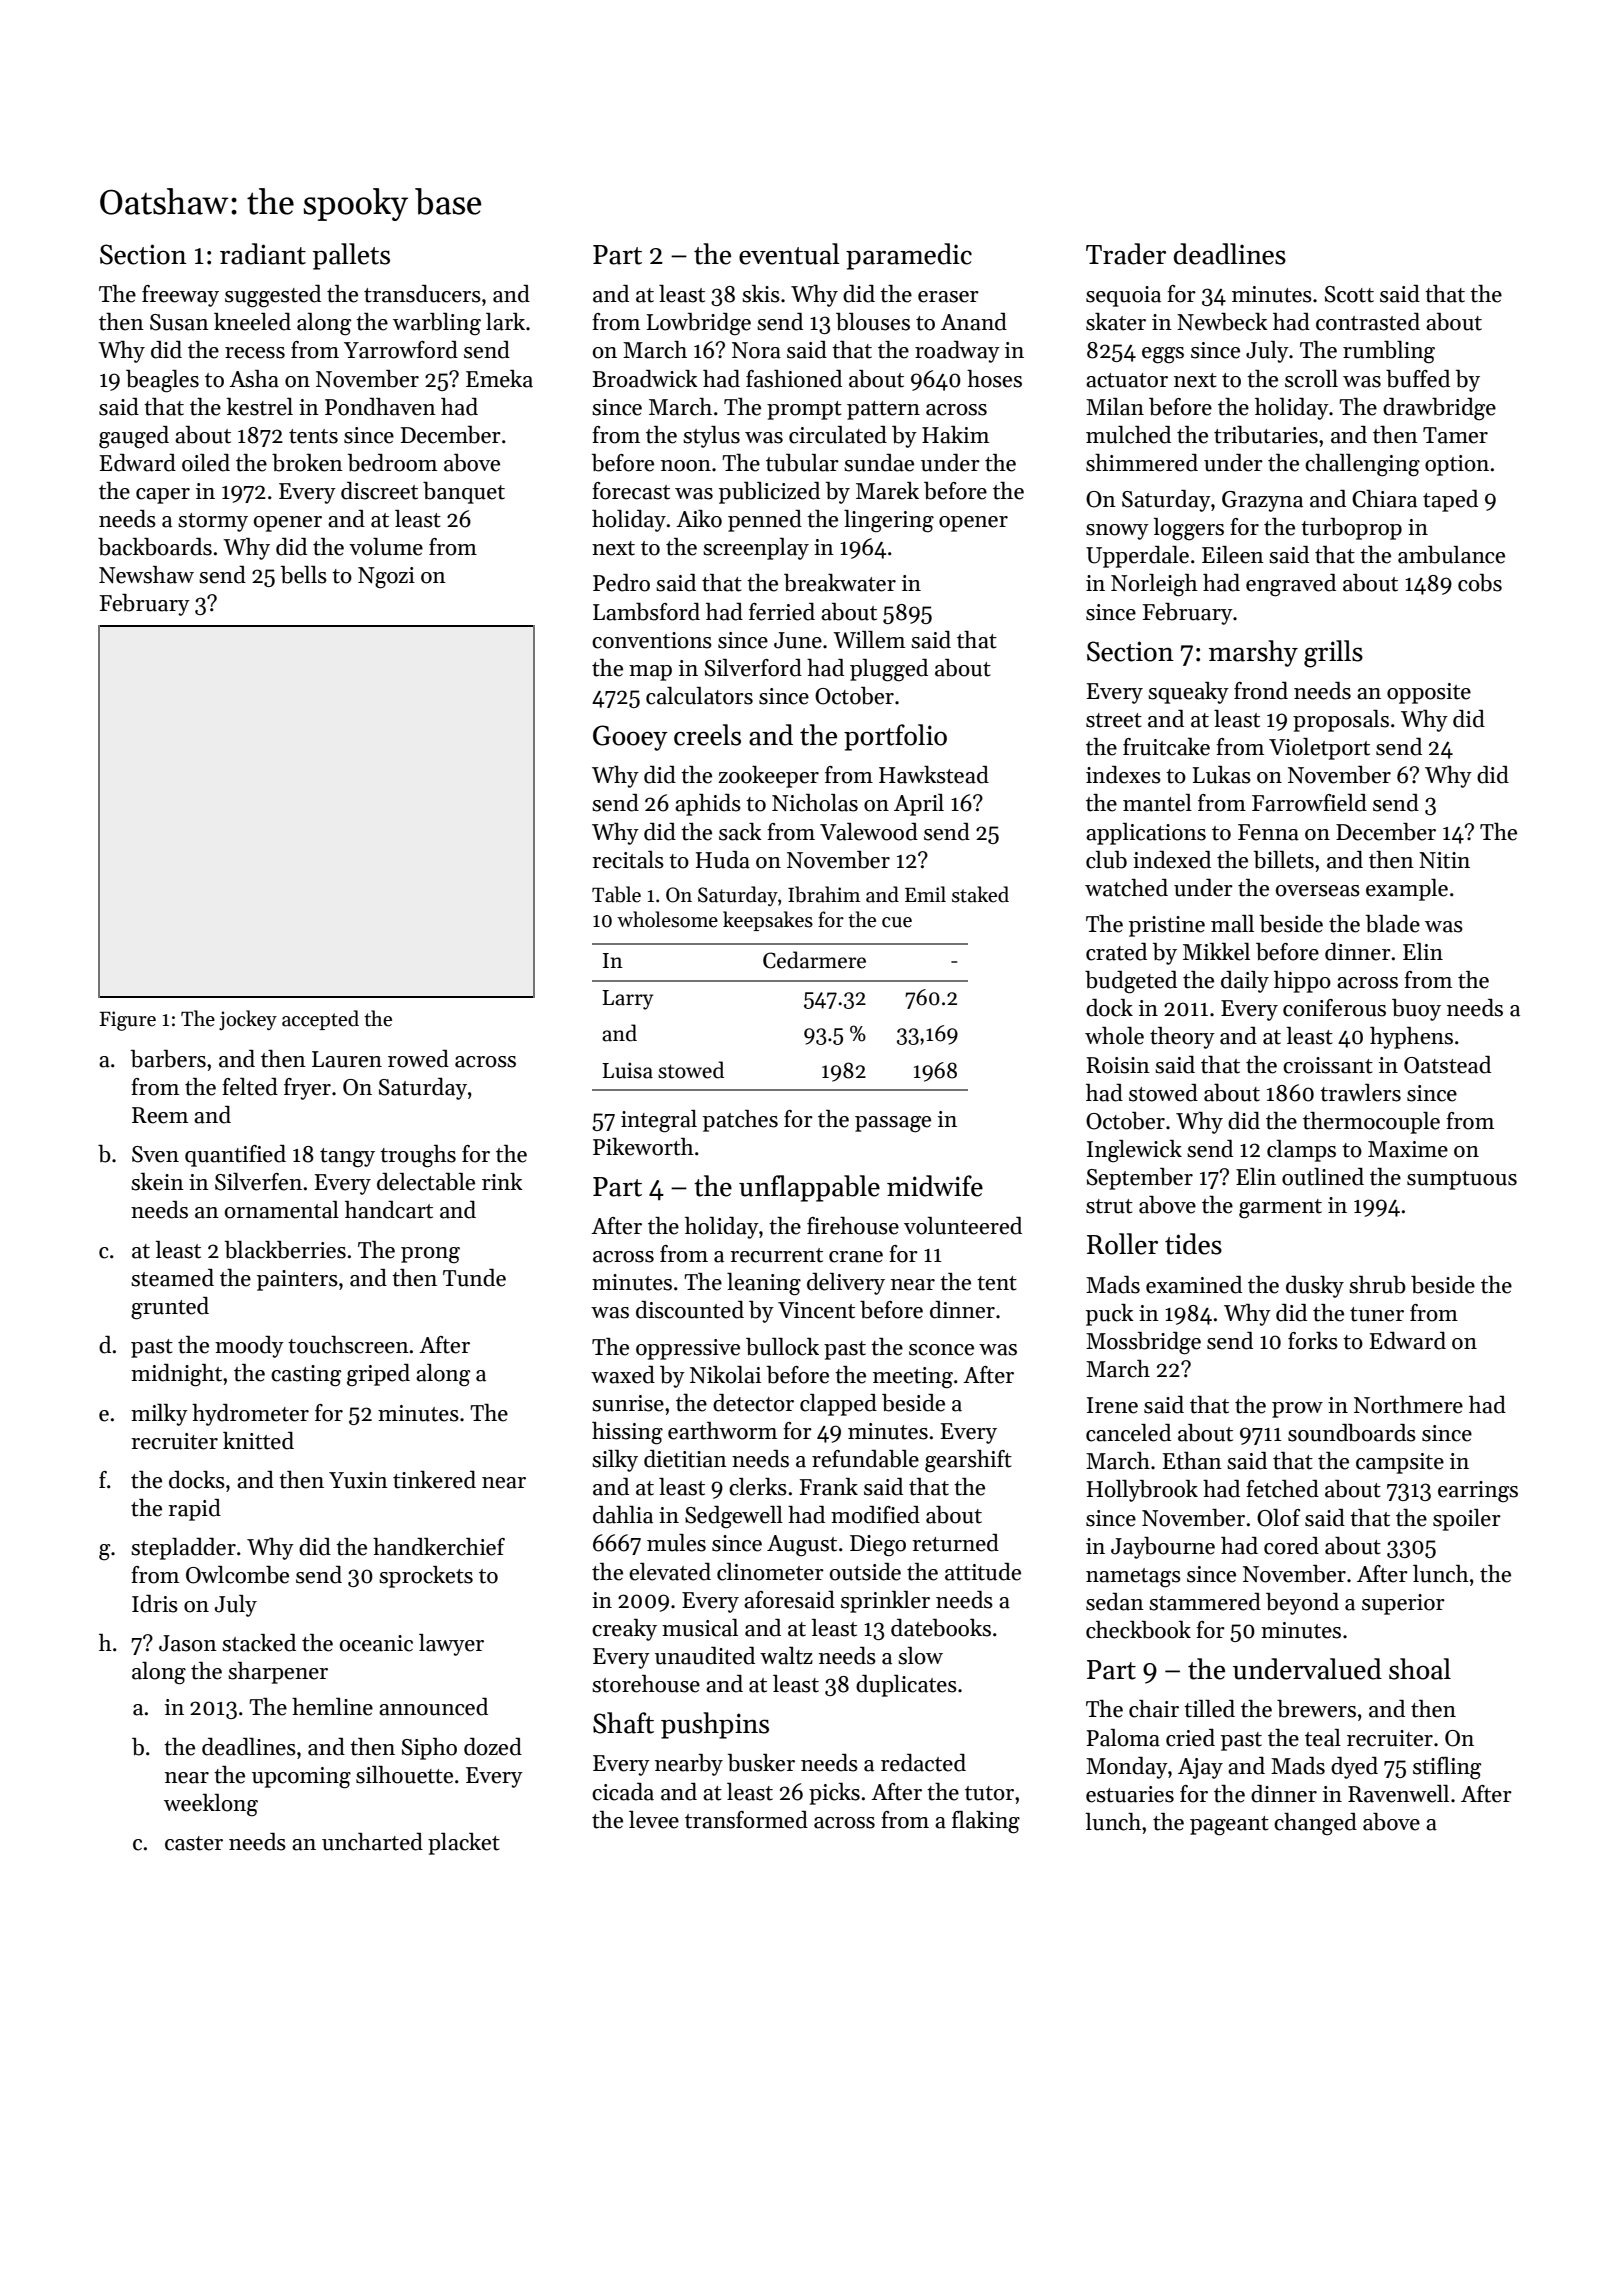 The width and height of the document is (1620, 2292). I want to click on kneeled, so click(252, 322).
